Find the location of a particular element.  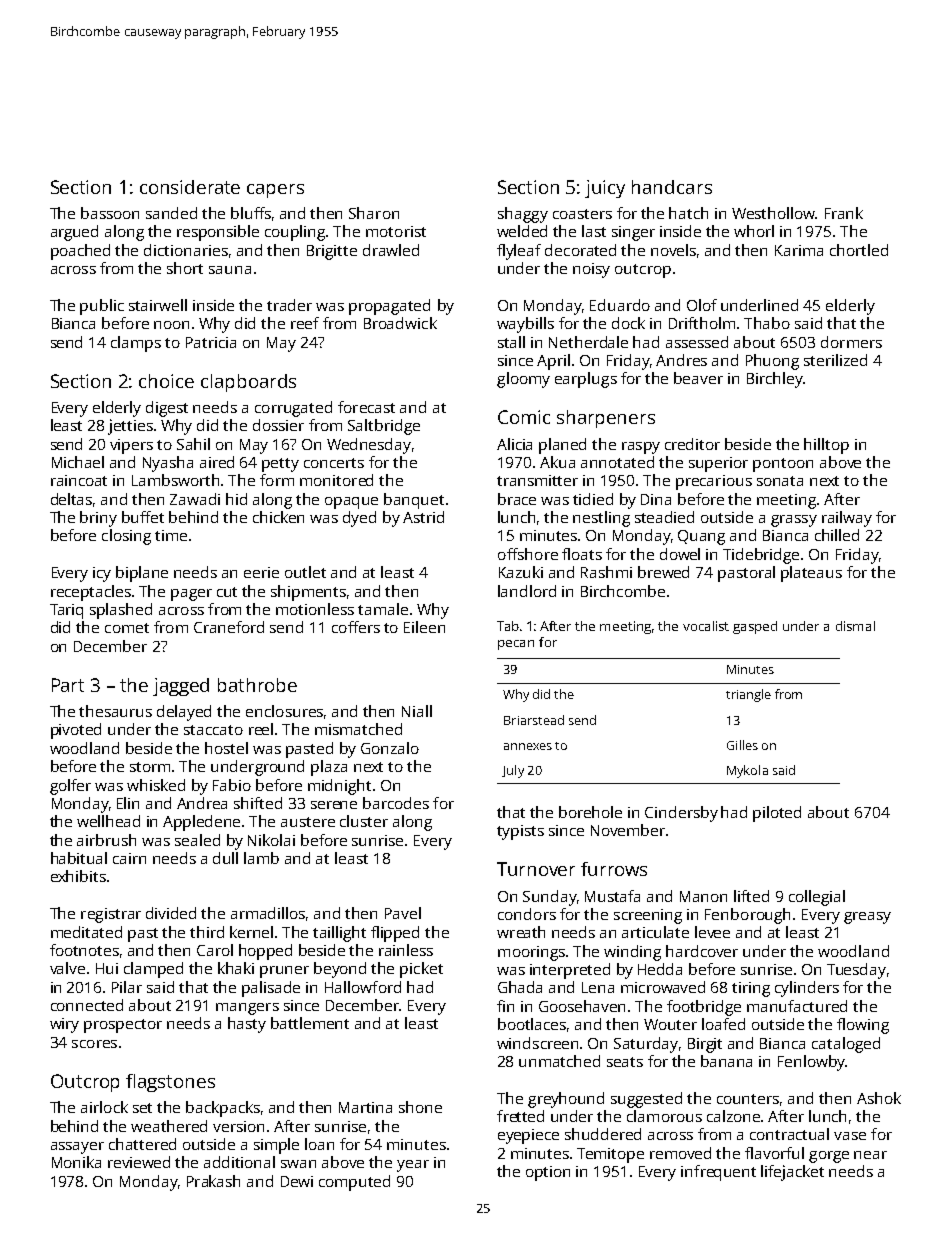

infrequent is located at coordinates (718, 1173).
